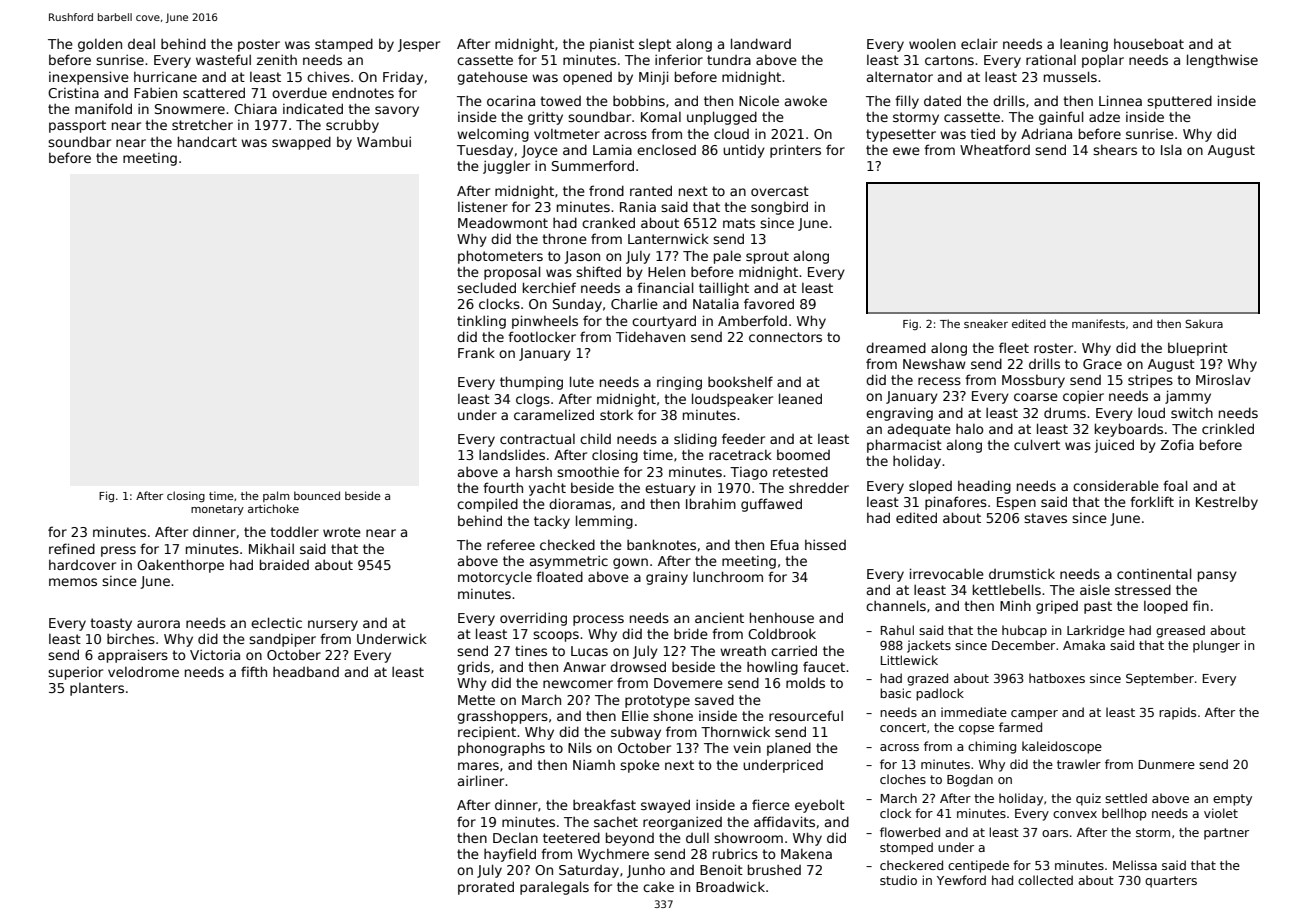 The width and height of the page is (1308, 924). What do you see at coordinates (97, 689) in the page?
I see `planters` at bounding box center [97, 689].
